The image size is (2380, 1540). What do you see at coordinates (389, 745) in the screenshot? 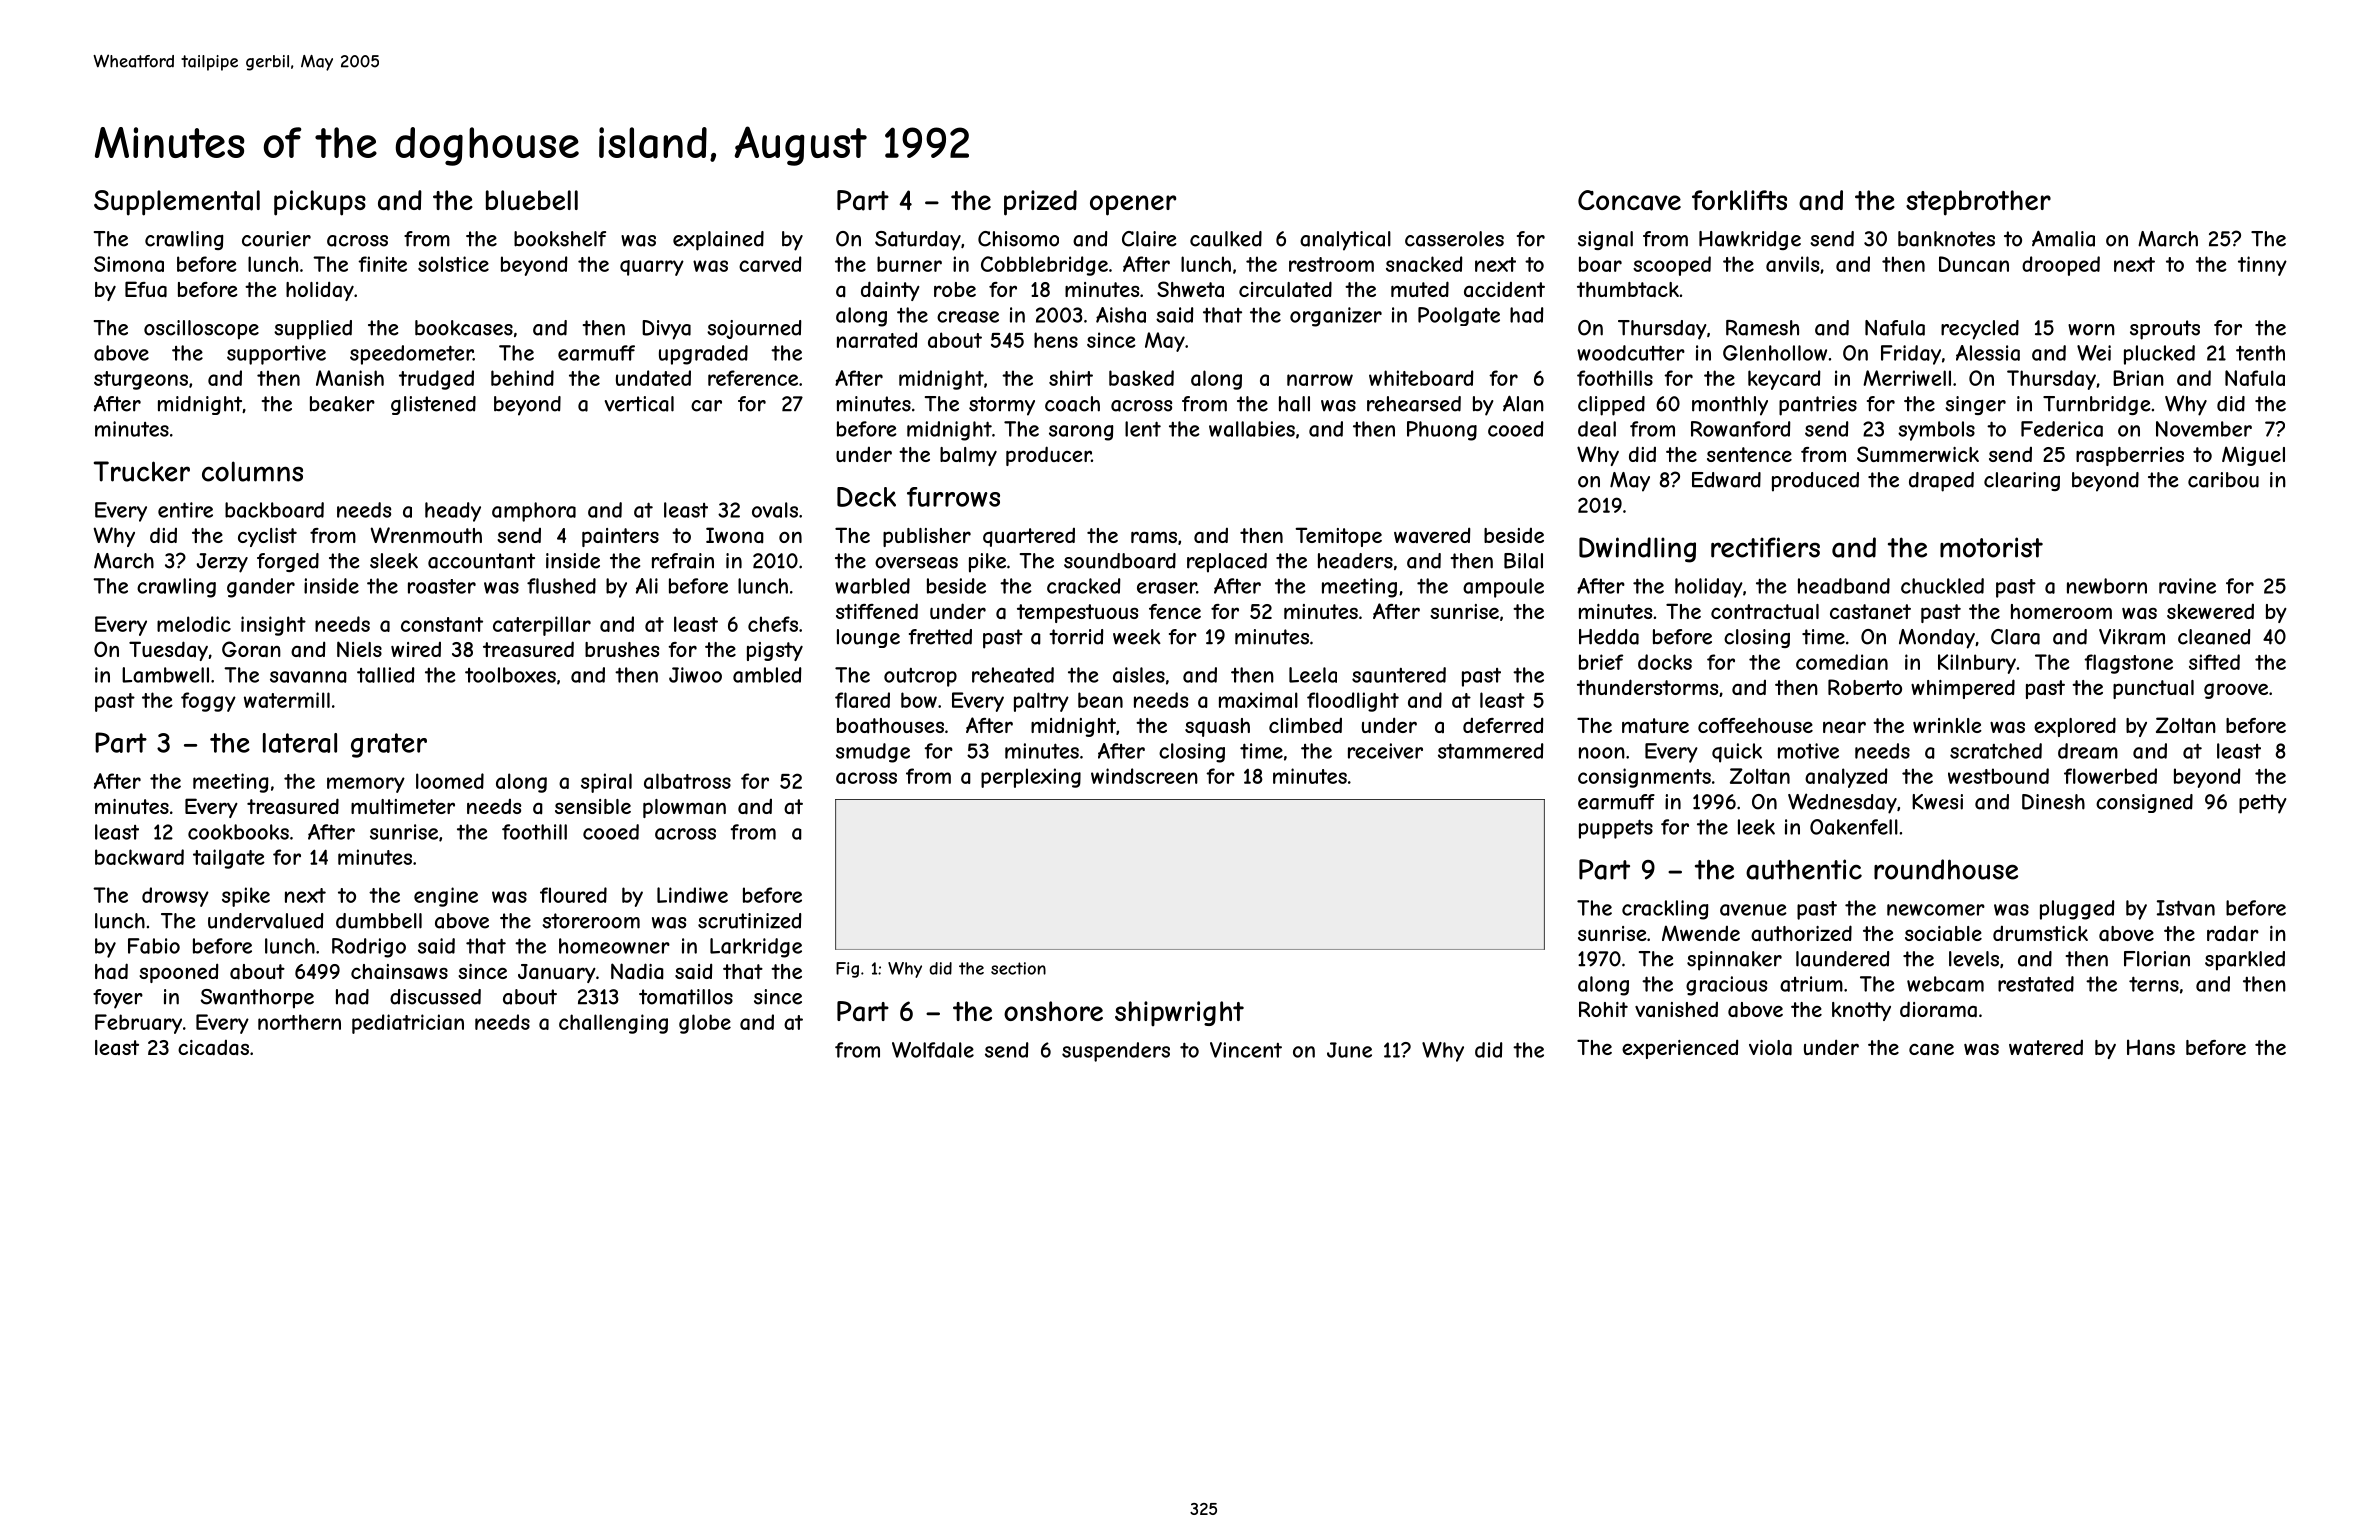
I see `grater` at bounding box center [389, 745].
